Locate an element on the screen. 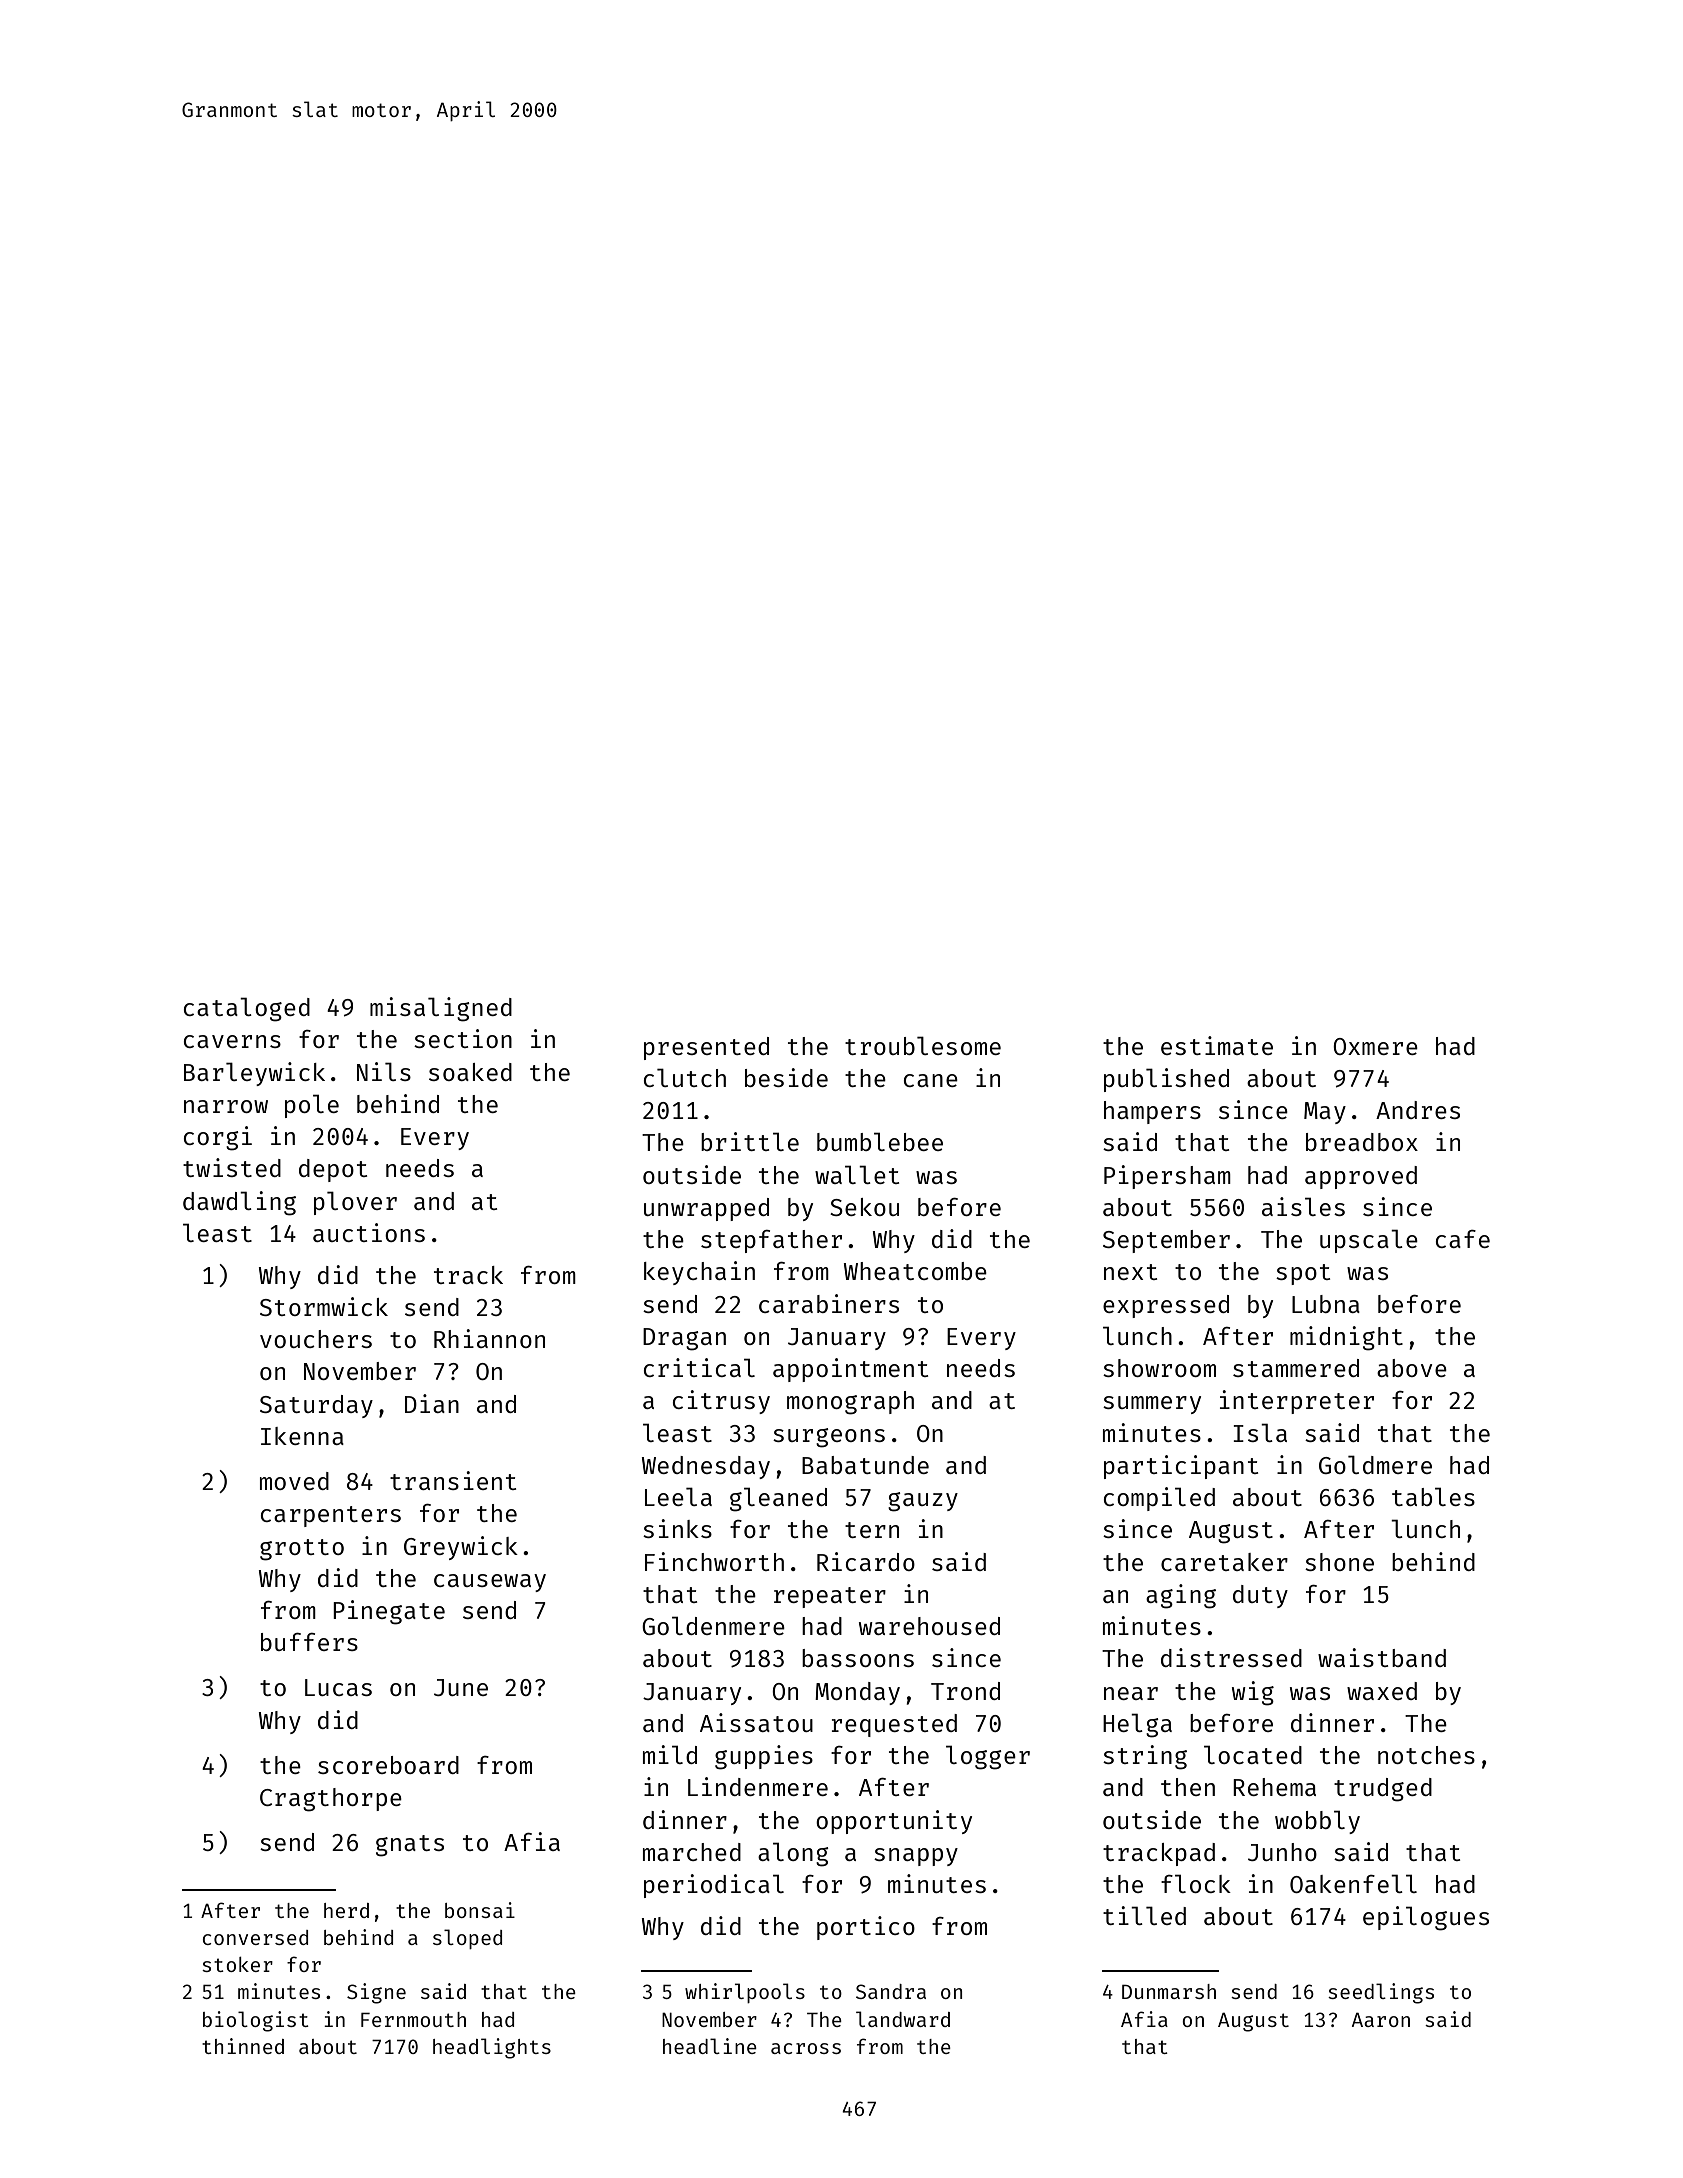  logger is located at coordinates (988, 1757).
